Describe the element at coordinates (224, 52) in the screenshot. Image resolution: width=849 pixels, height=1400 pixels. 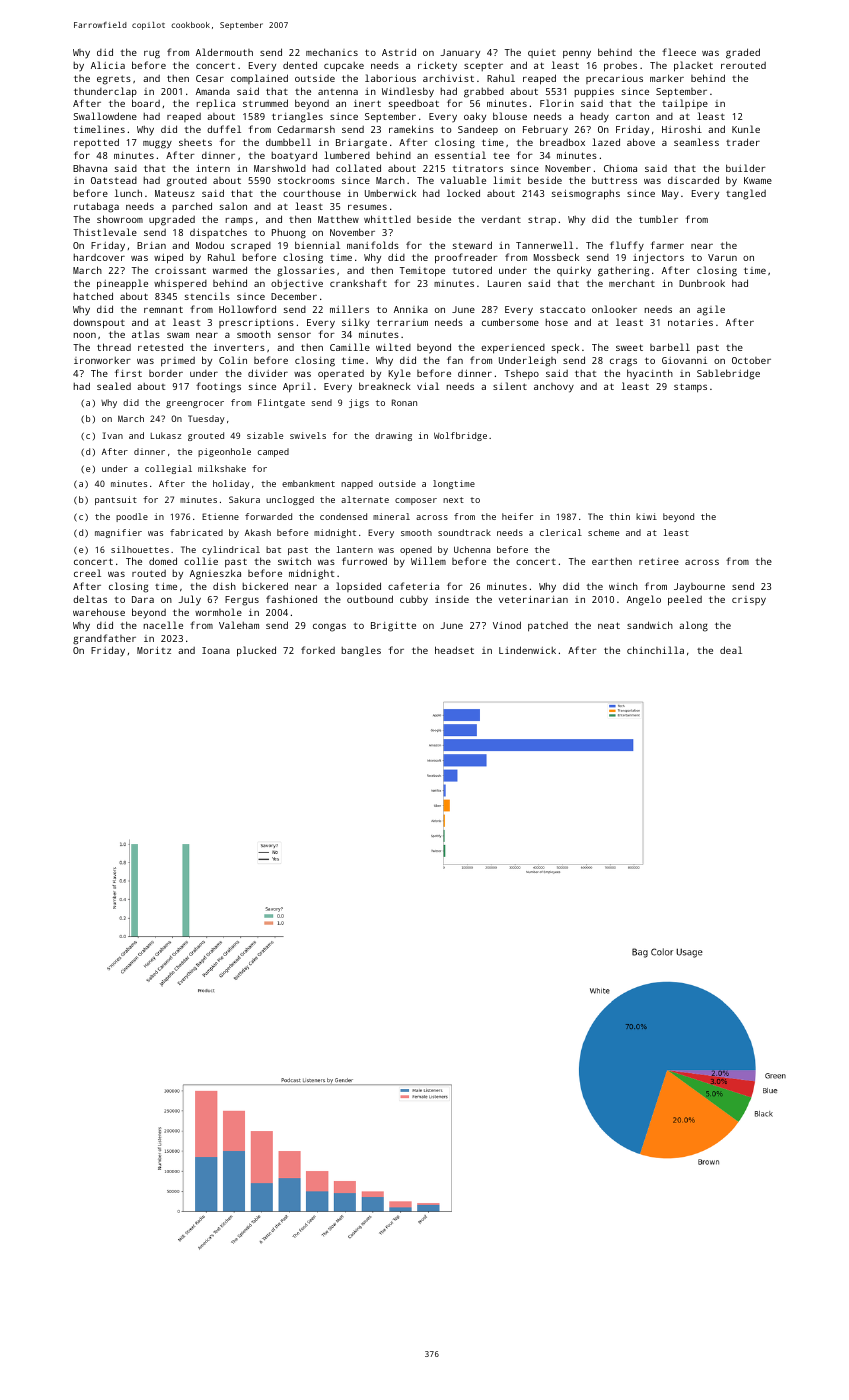
I see `Aldermouth` at that location.
